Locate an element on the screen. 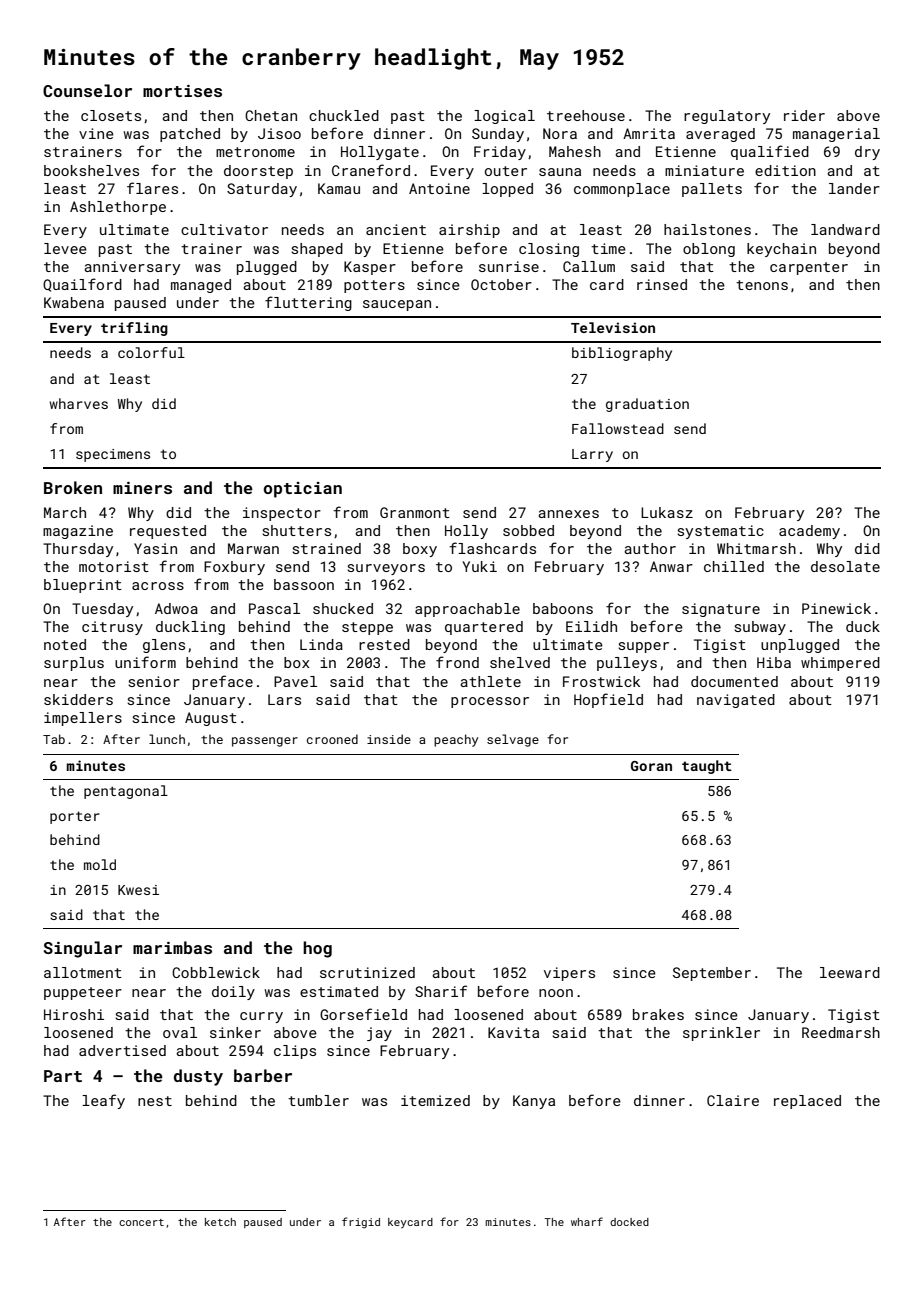  mortises is located at coordinates (182, 91).
